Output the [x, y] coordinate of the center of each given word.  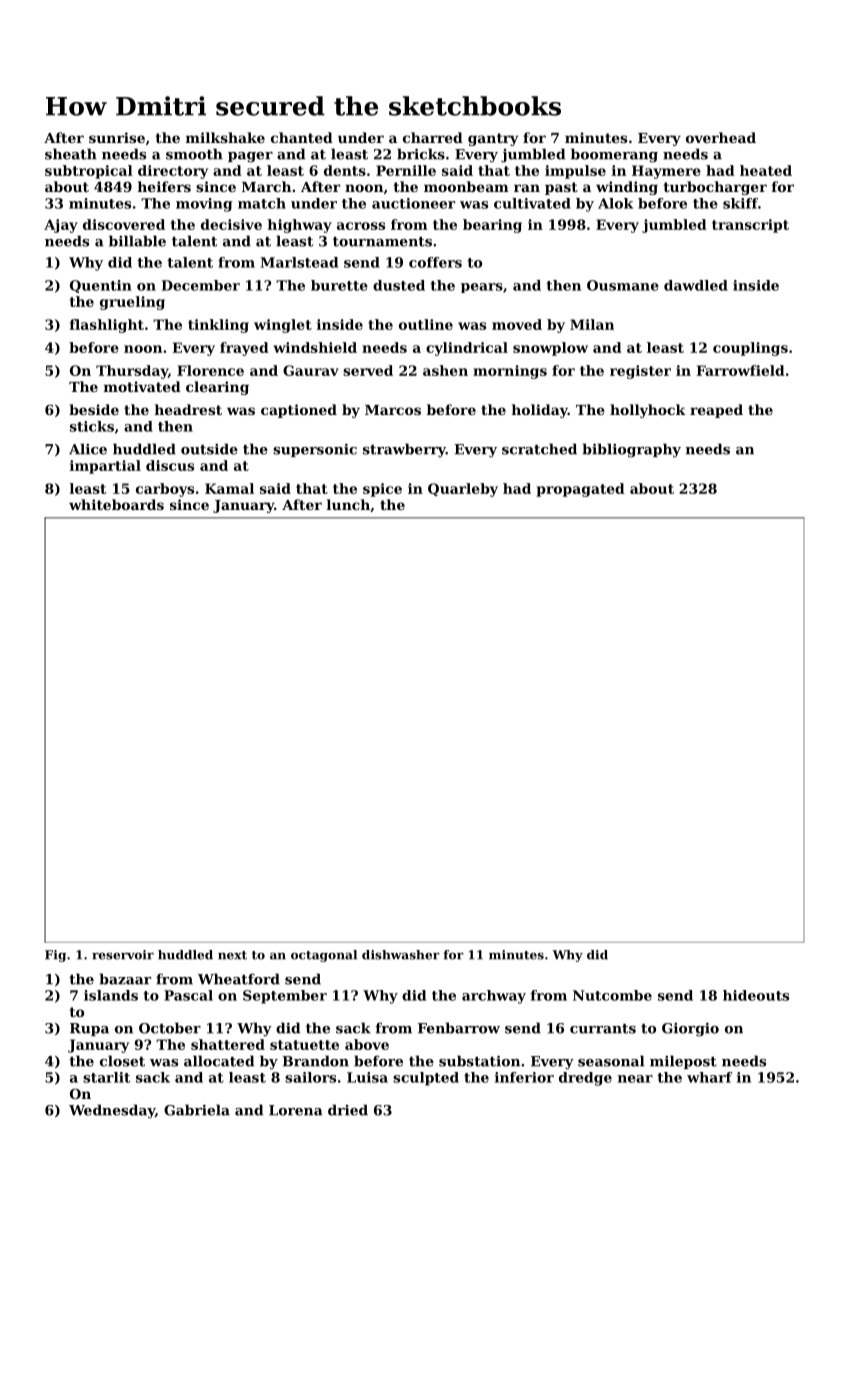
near [635, 1079]
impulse [575, 172]
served [368, 370]
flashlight [107, 326]
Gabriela [197, 1110]
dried [348, 1110]
